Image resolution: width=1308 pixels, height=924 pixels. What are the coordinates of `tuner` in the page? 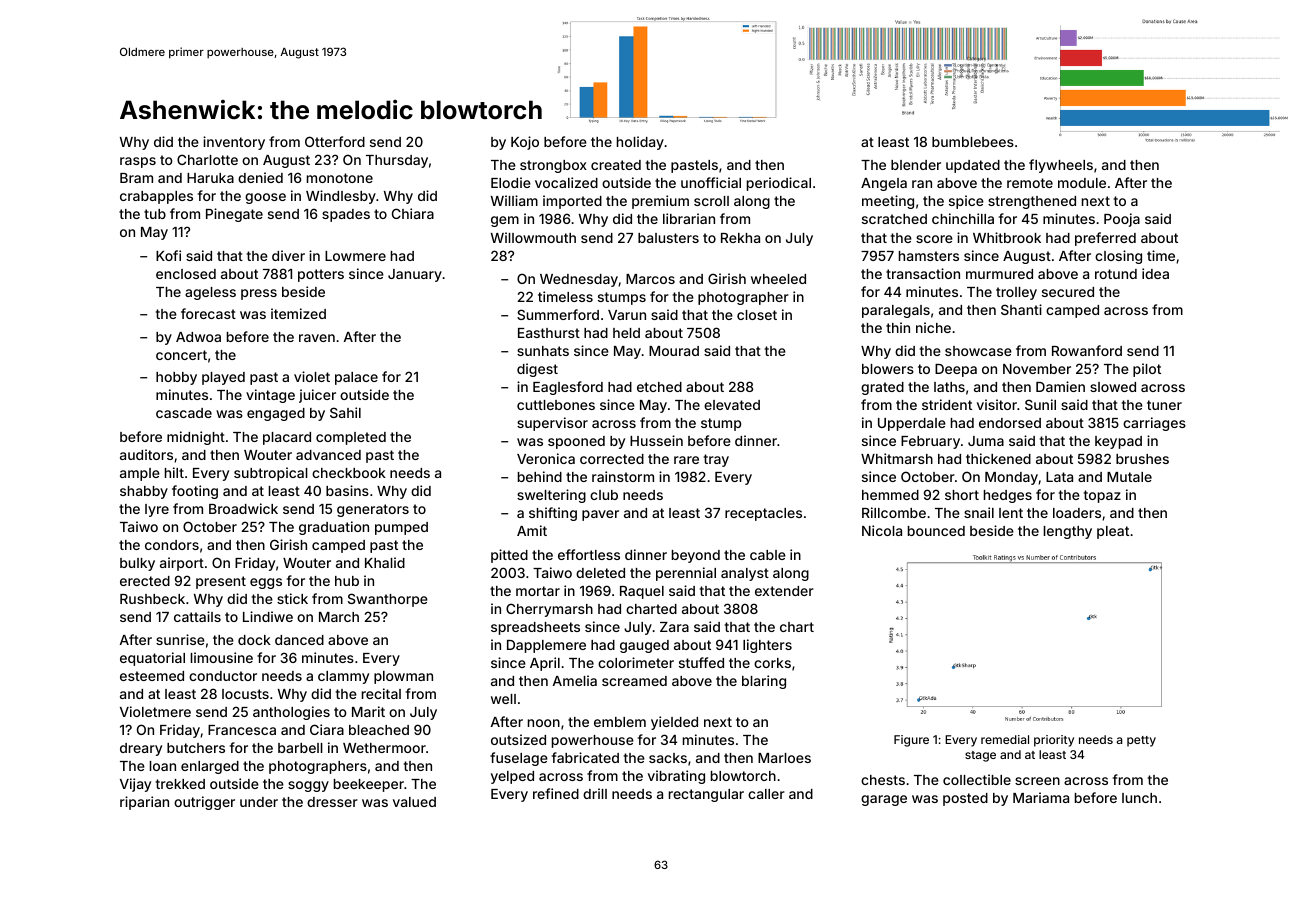 It's located at (1164, 405).
